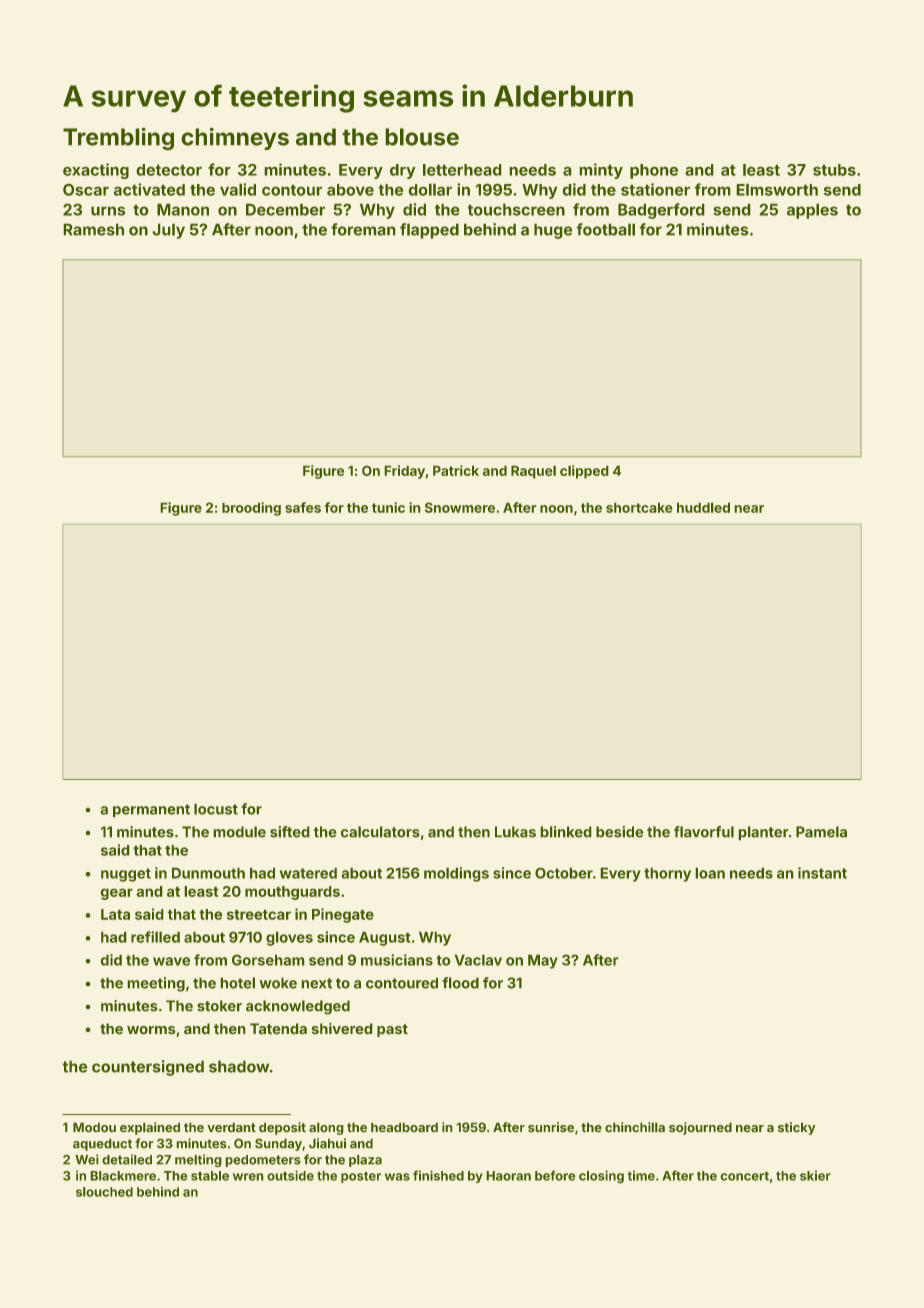 The height and width of the image is (1308, 924). What do you see at coordinates (543, 962) in the image?
I see `May` at bounding box center [543, 962].
